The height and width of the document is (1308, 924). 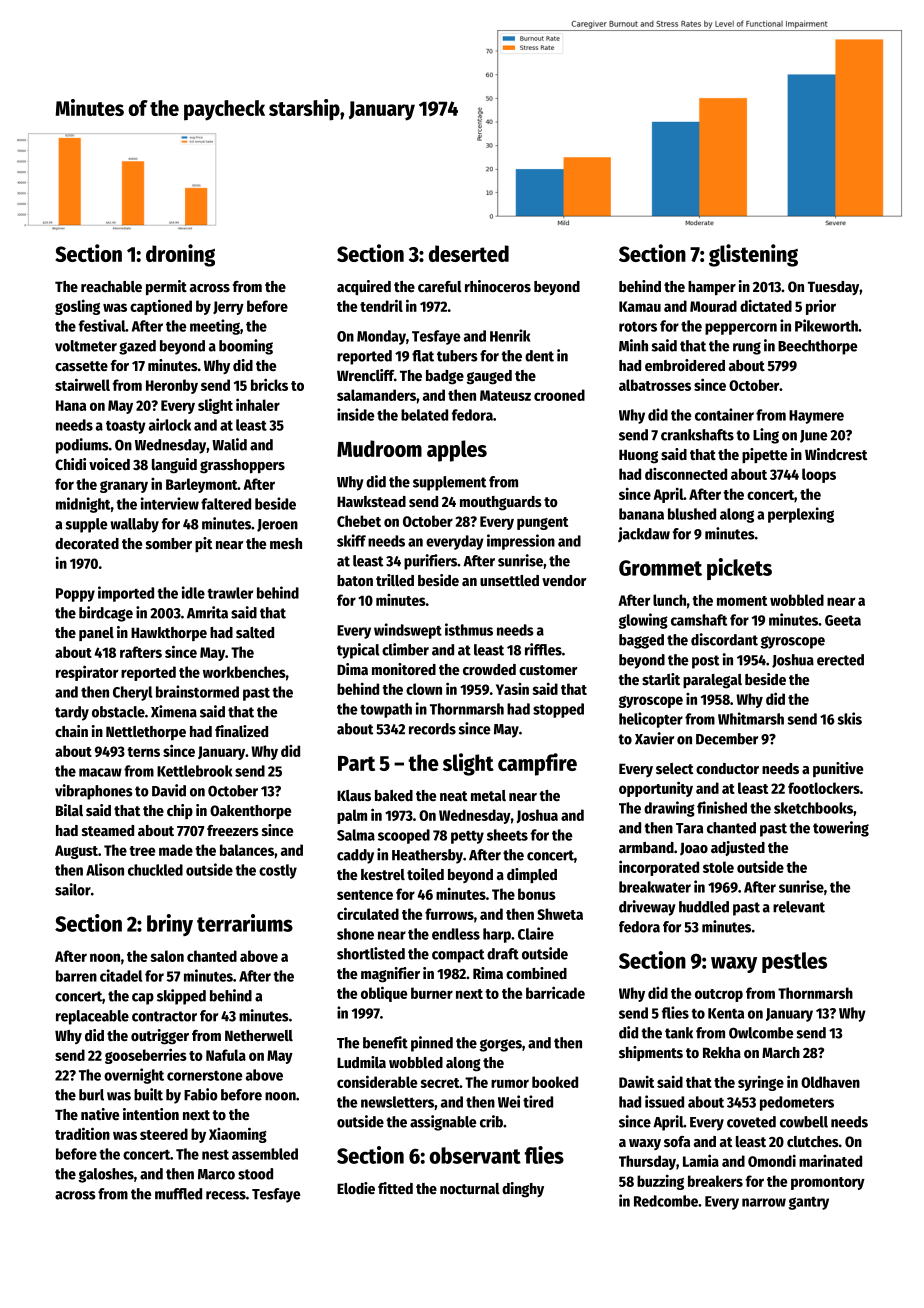 I want to click on recess, so click(x=226, y=1195).
